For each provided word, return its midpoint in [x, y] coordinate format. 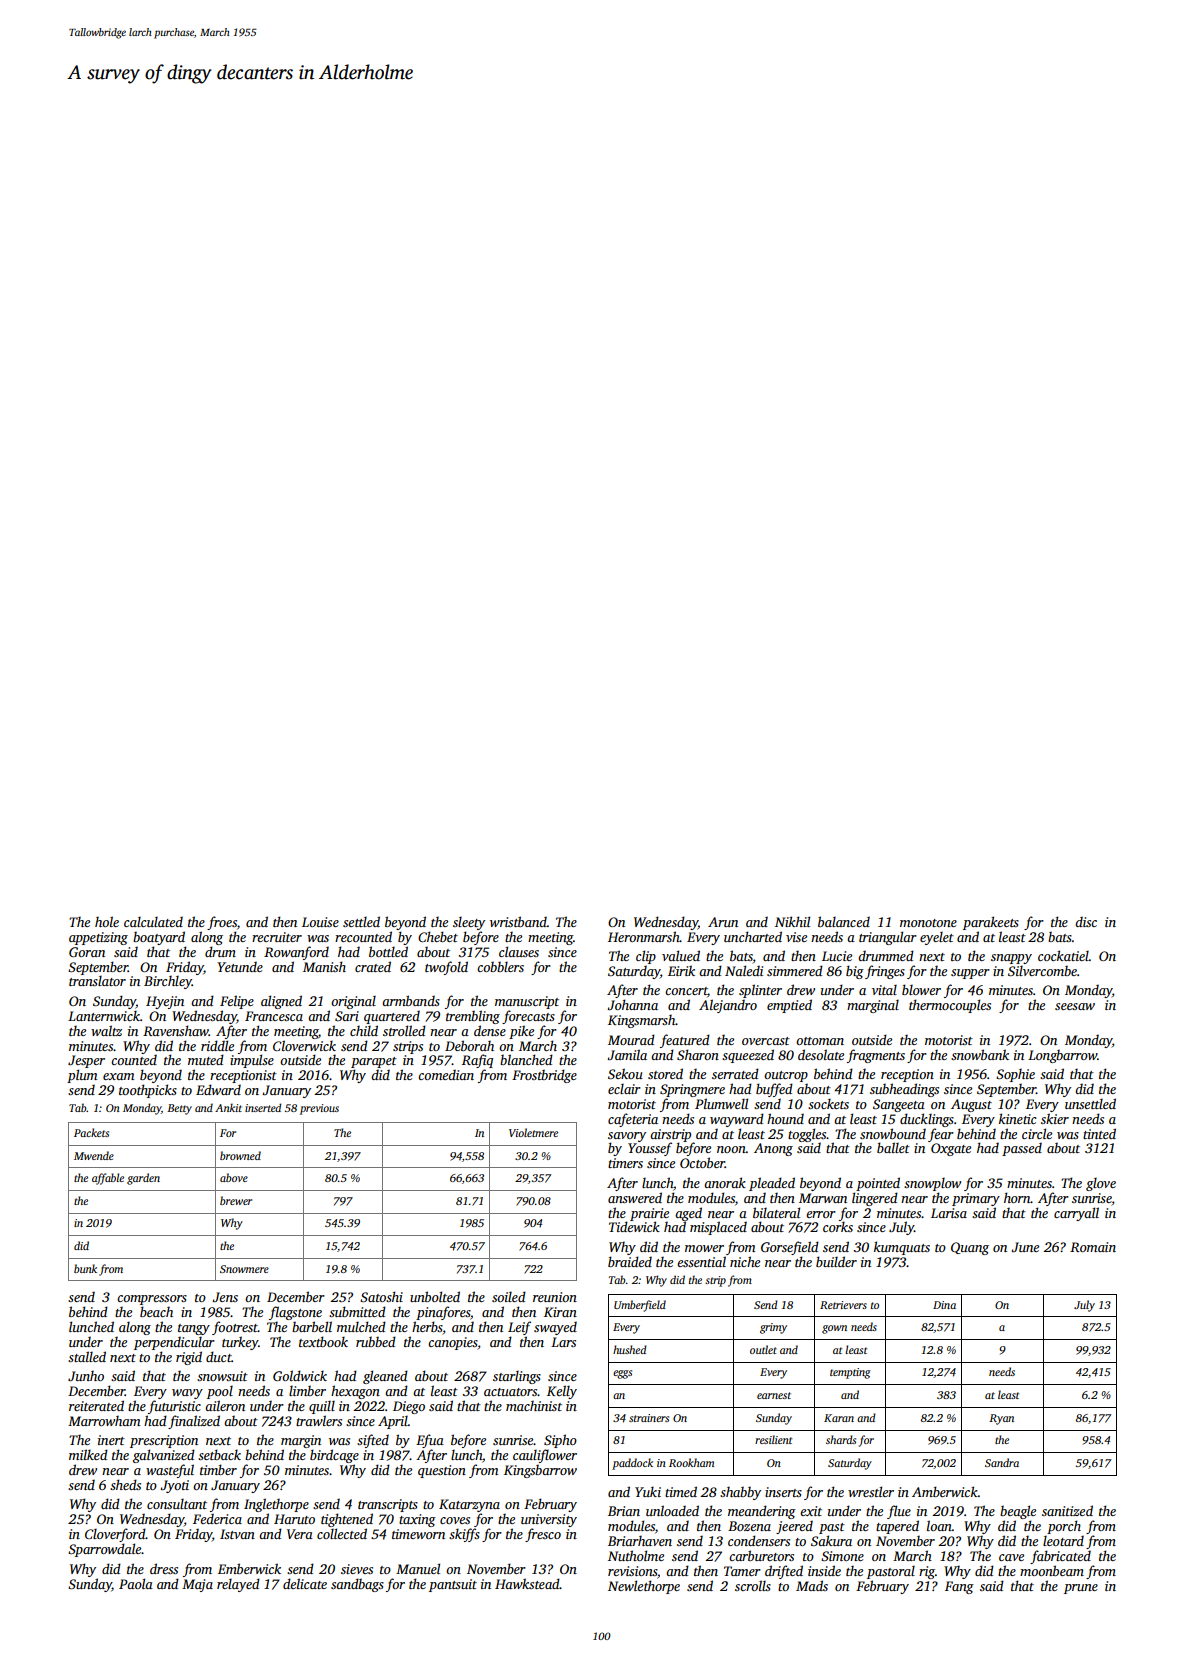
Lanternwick [104, 1015]
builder [836, 1261]
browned [240, 1155]
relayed [238, 1585]
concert [686, 991]
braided [630, 1261]
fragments [876, 1056]
